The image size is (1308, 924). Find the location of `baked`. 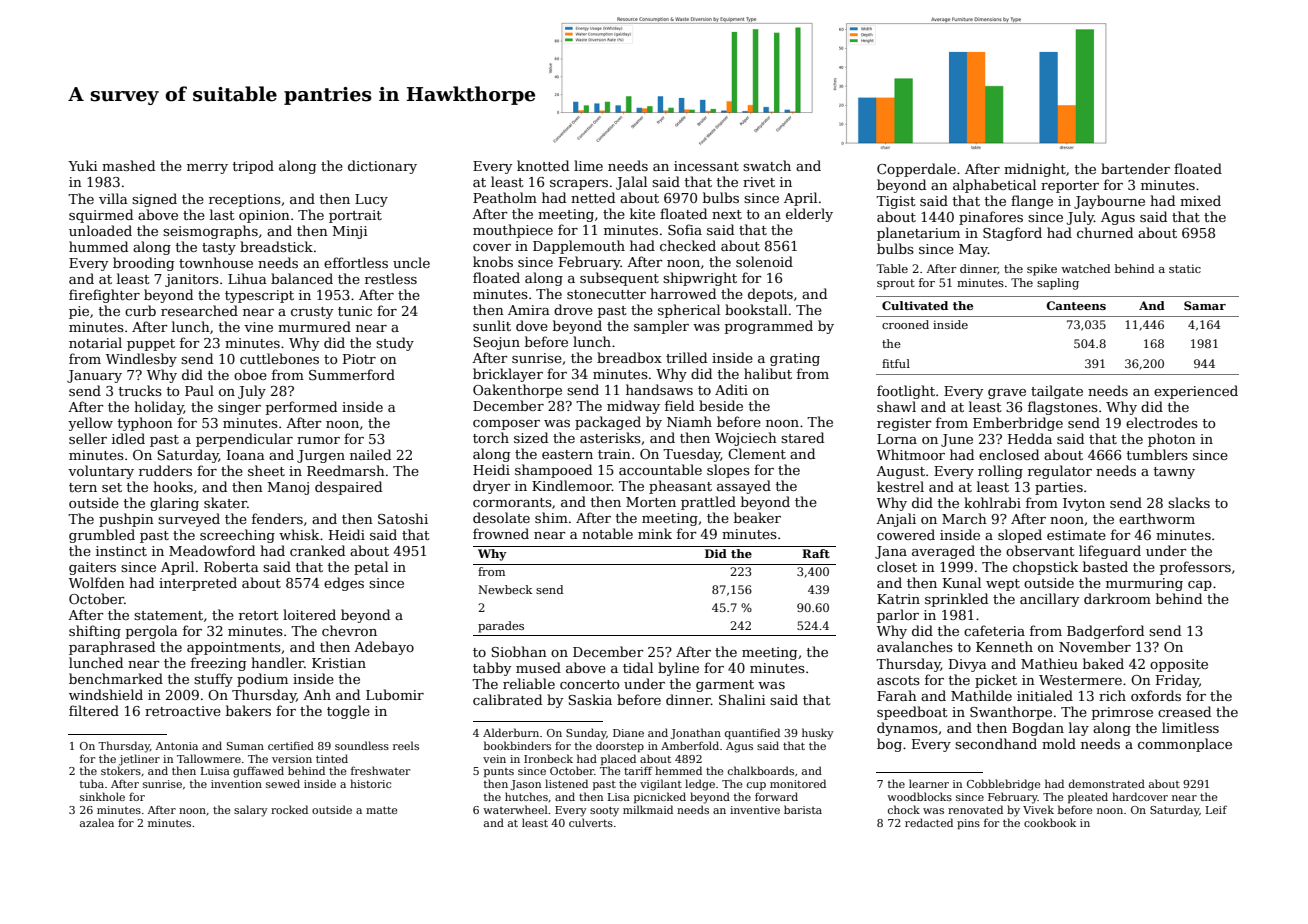

baked is located at coordinates (1103, 663).
